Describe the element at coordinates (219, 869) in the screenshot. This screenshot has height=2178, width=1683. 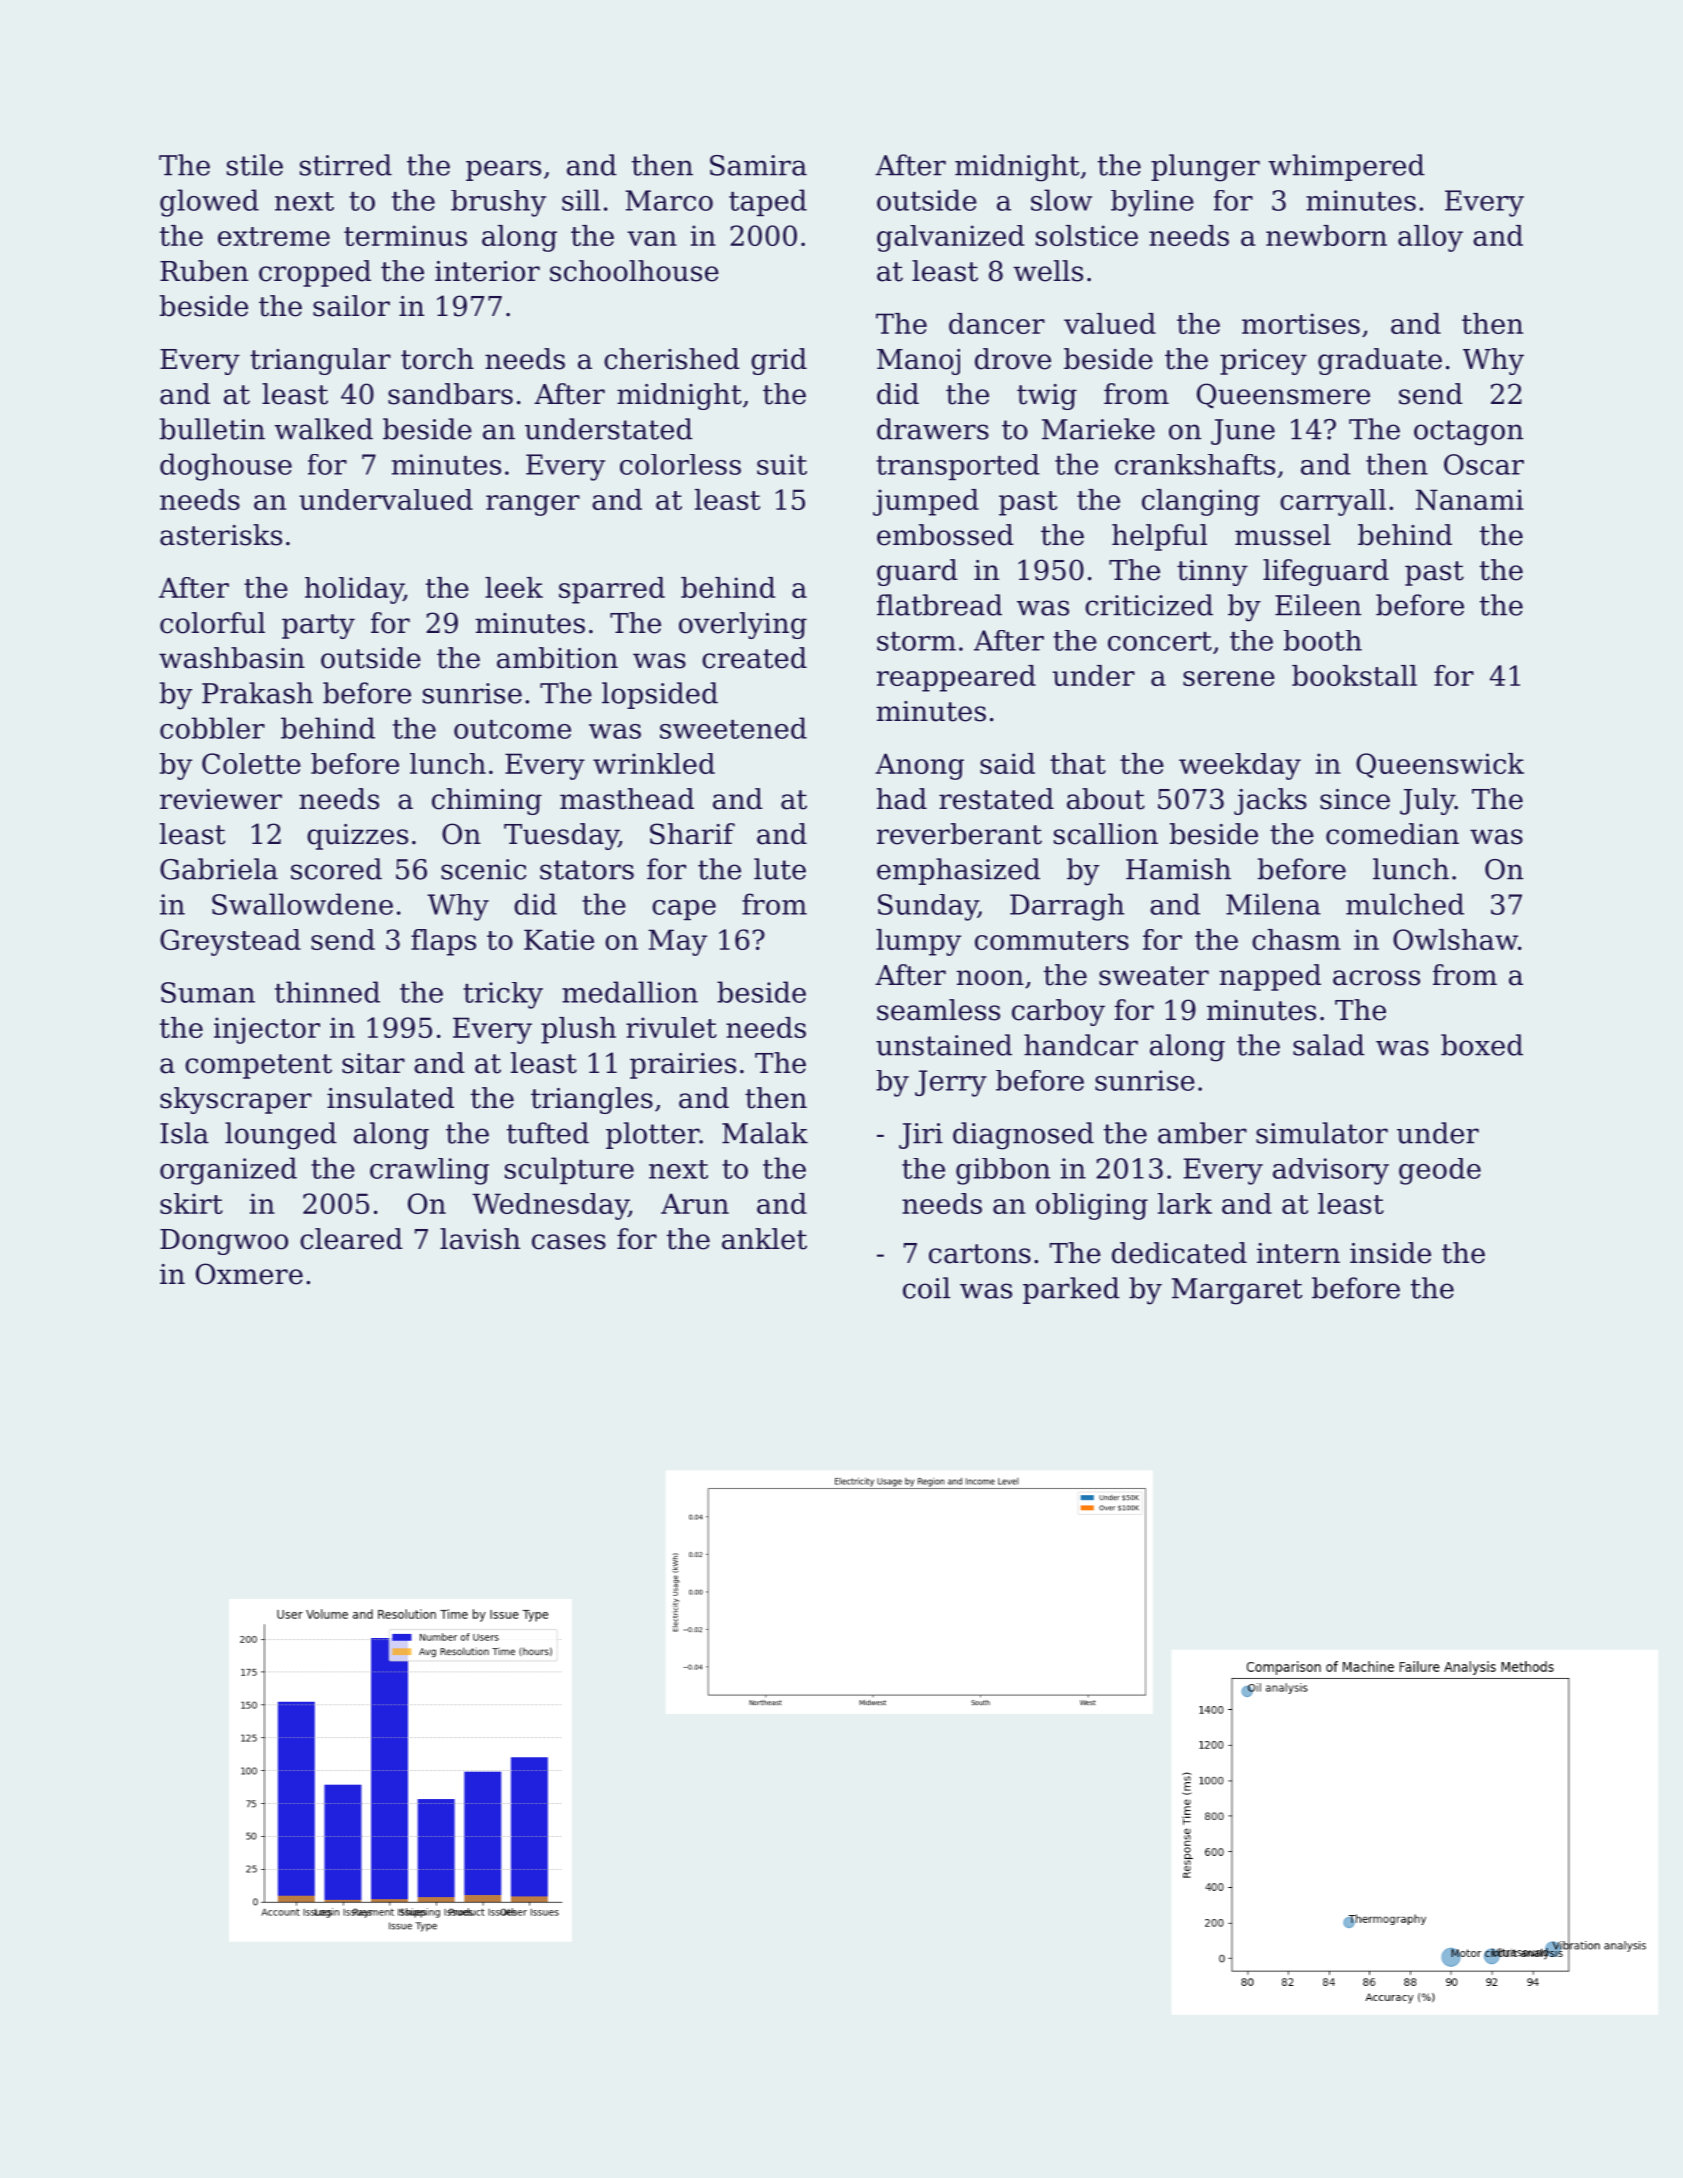
I see `Gabriela` at that location.
